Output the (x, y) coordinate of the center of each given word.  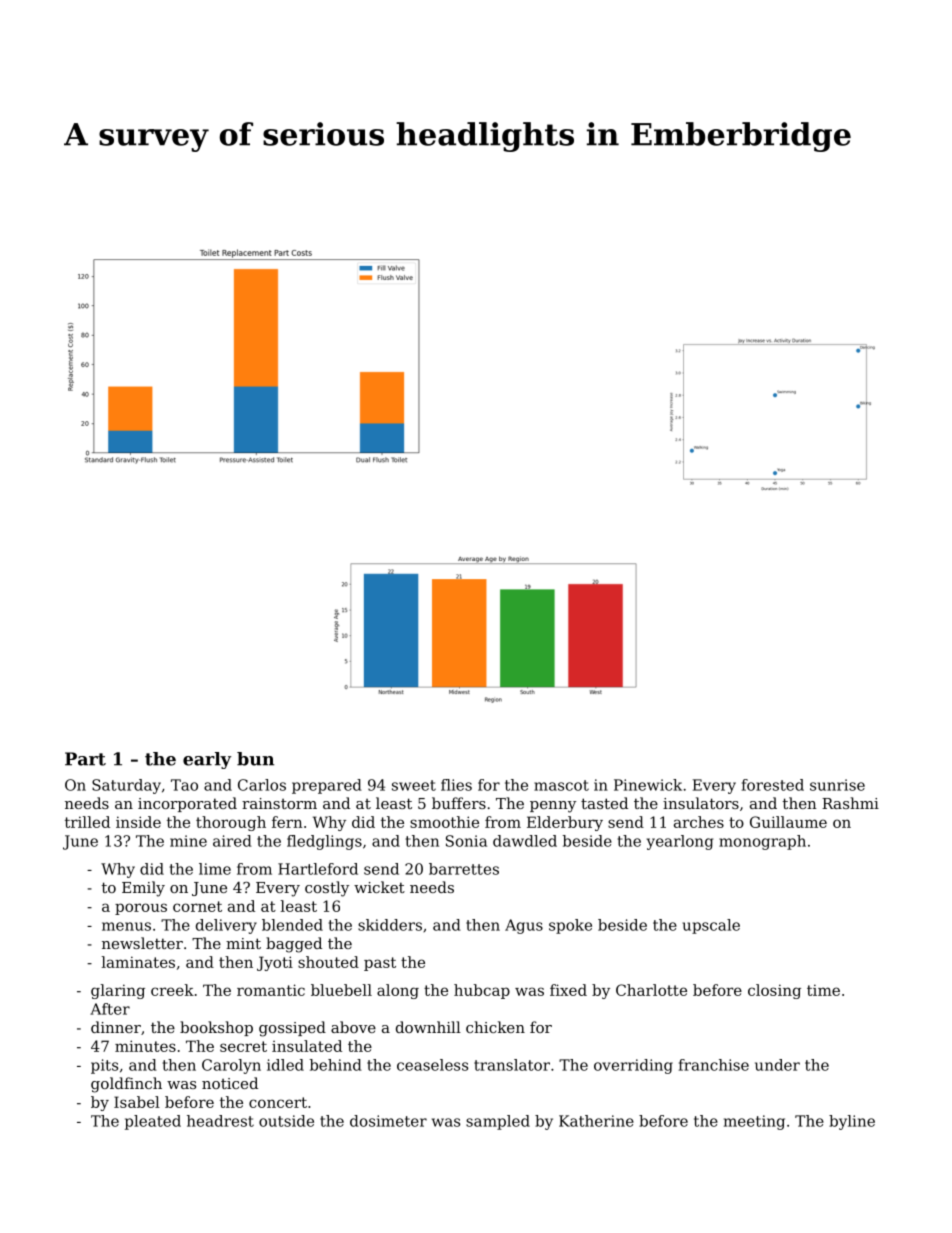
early (207, 760)
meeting (754, 1122)
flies (456, 785)
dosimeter (388, 1121)
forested (773, 785)
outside (286, 1121)
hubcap (482, 991)
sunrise (837, 785)
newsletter (142, 943)
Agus (524, 926)
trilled (87, 822)
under (777, 1065)
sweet (414, 785)
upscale (711, 926)
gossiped (292, 1029)
